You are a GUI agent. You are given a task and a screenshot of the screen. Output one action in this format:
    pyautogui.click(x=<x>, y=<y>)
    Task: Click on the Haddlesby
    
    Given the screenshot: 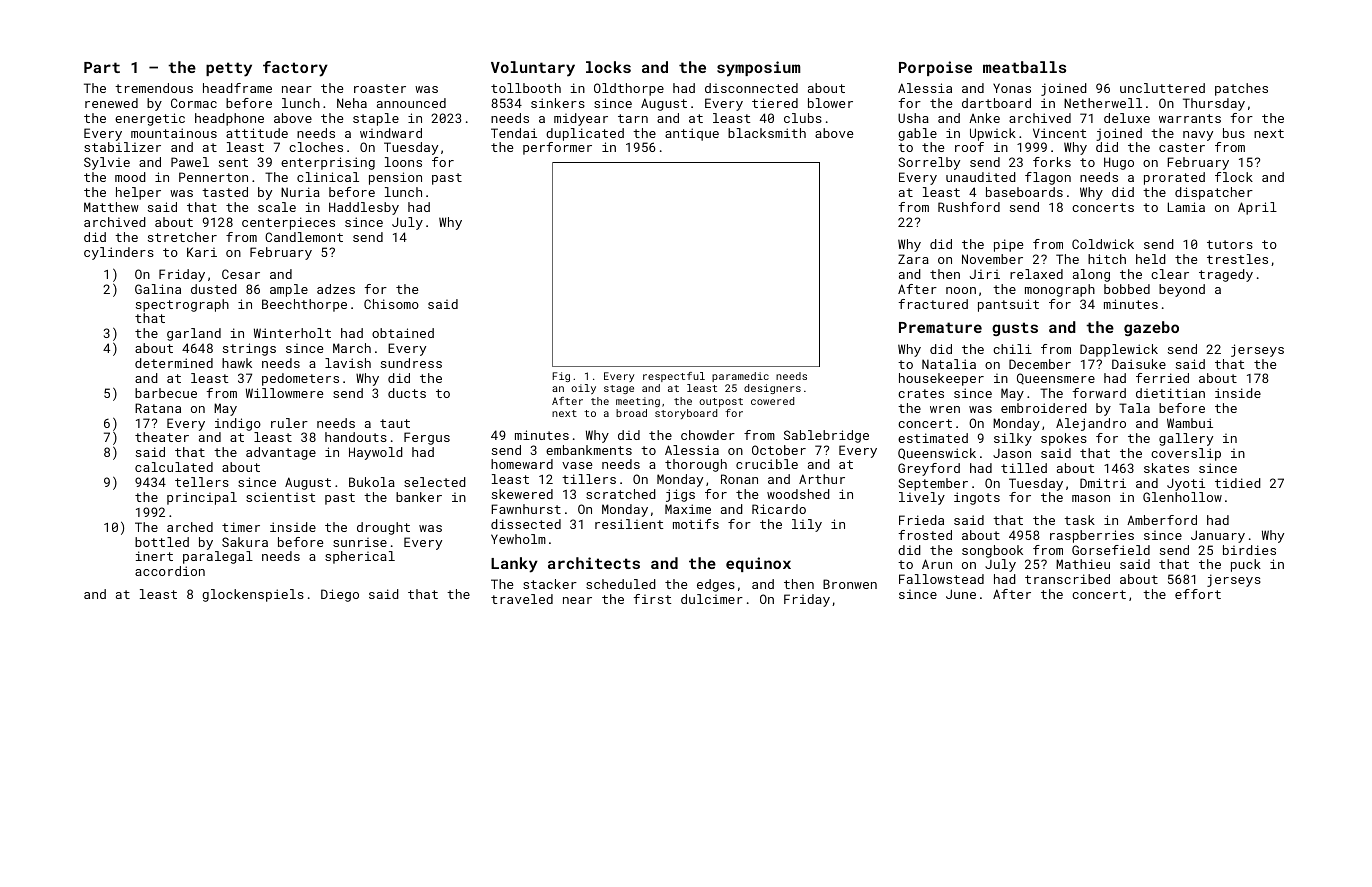 What is the action you would take?
    pyautogui.click(x=364, y=208)
